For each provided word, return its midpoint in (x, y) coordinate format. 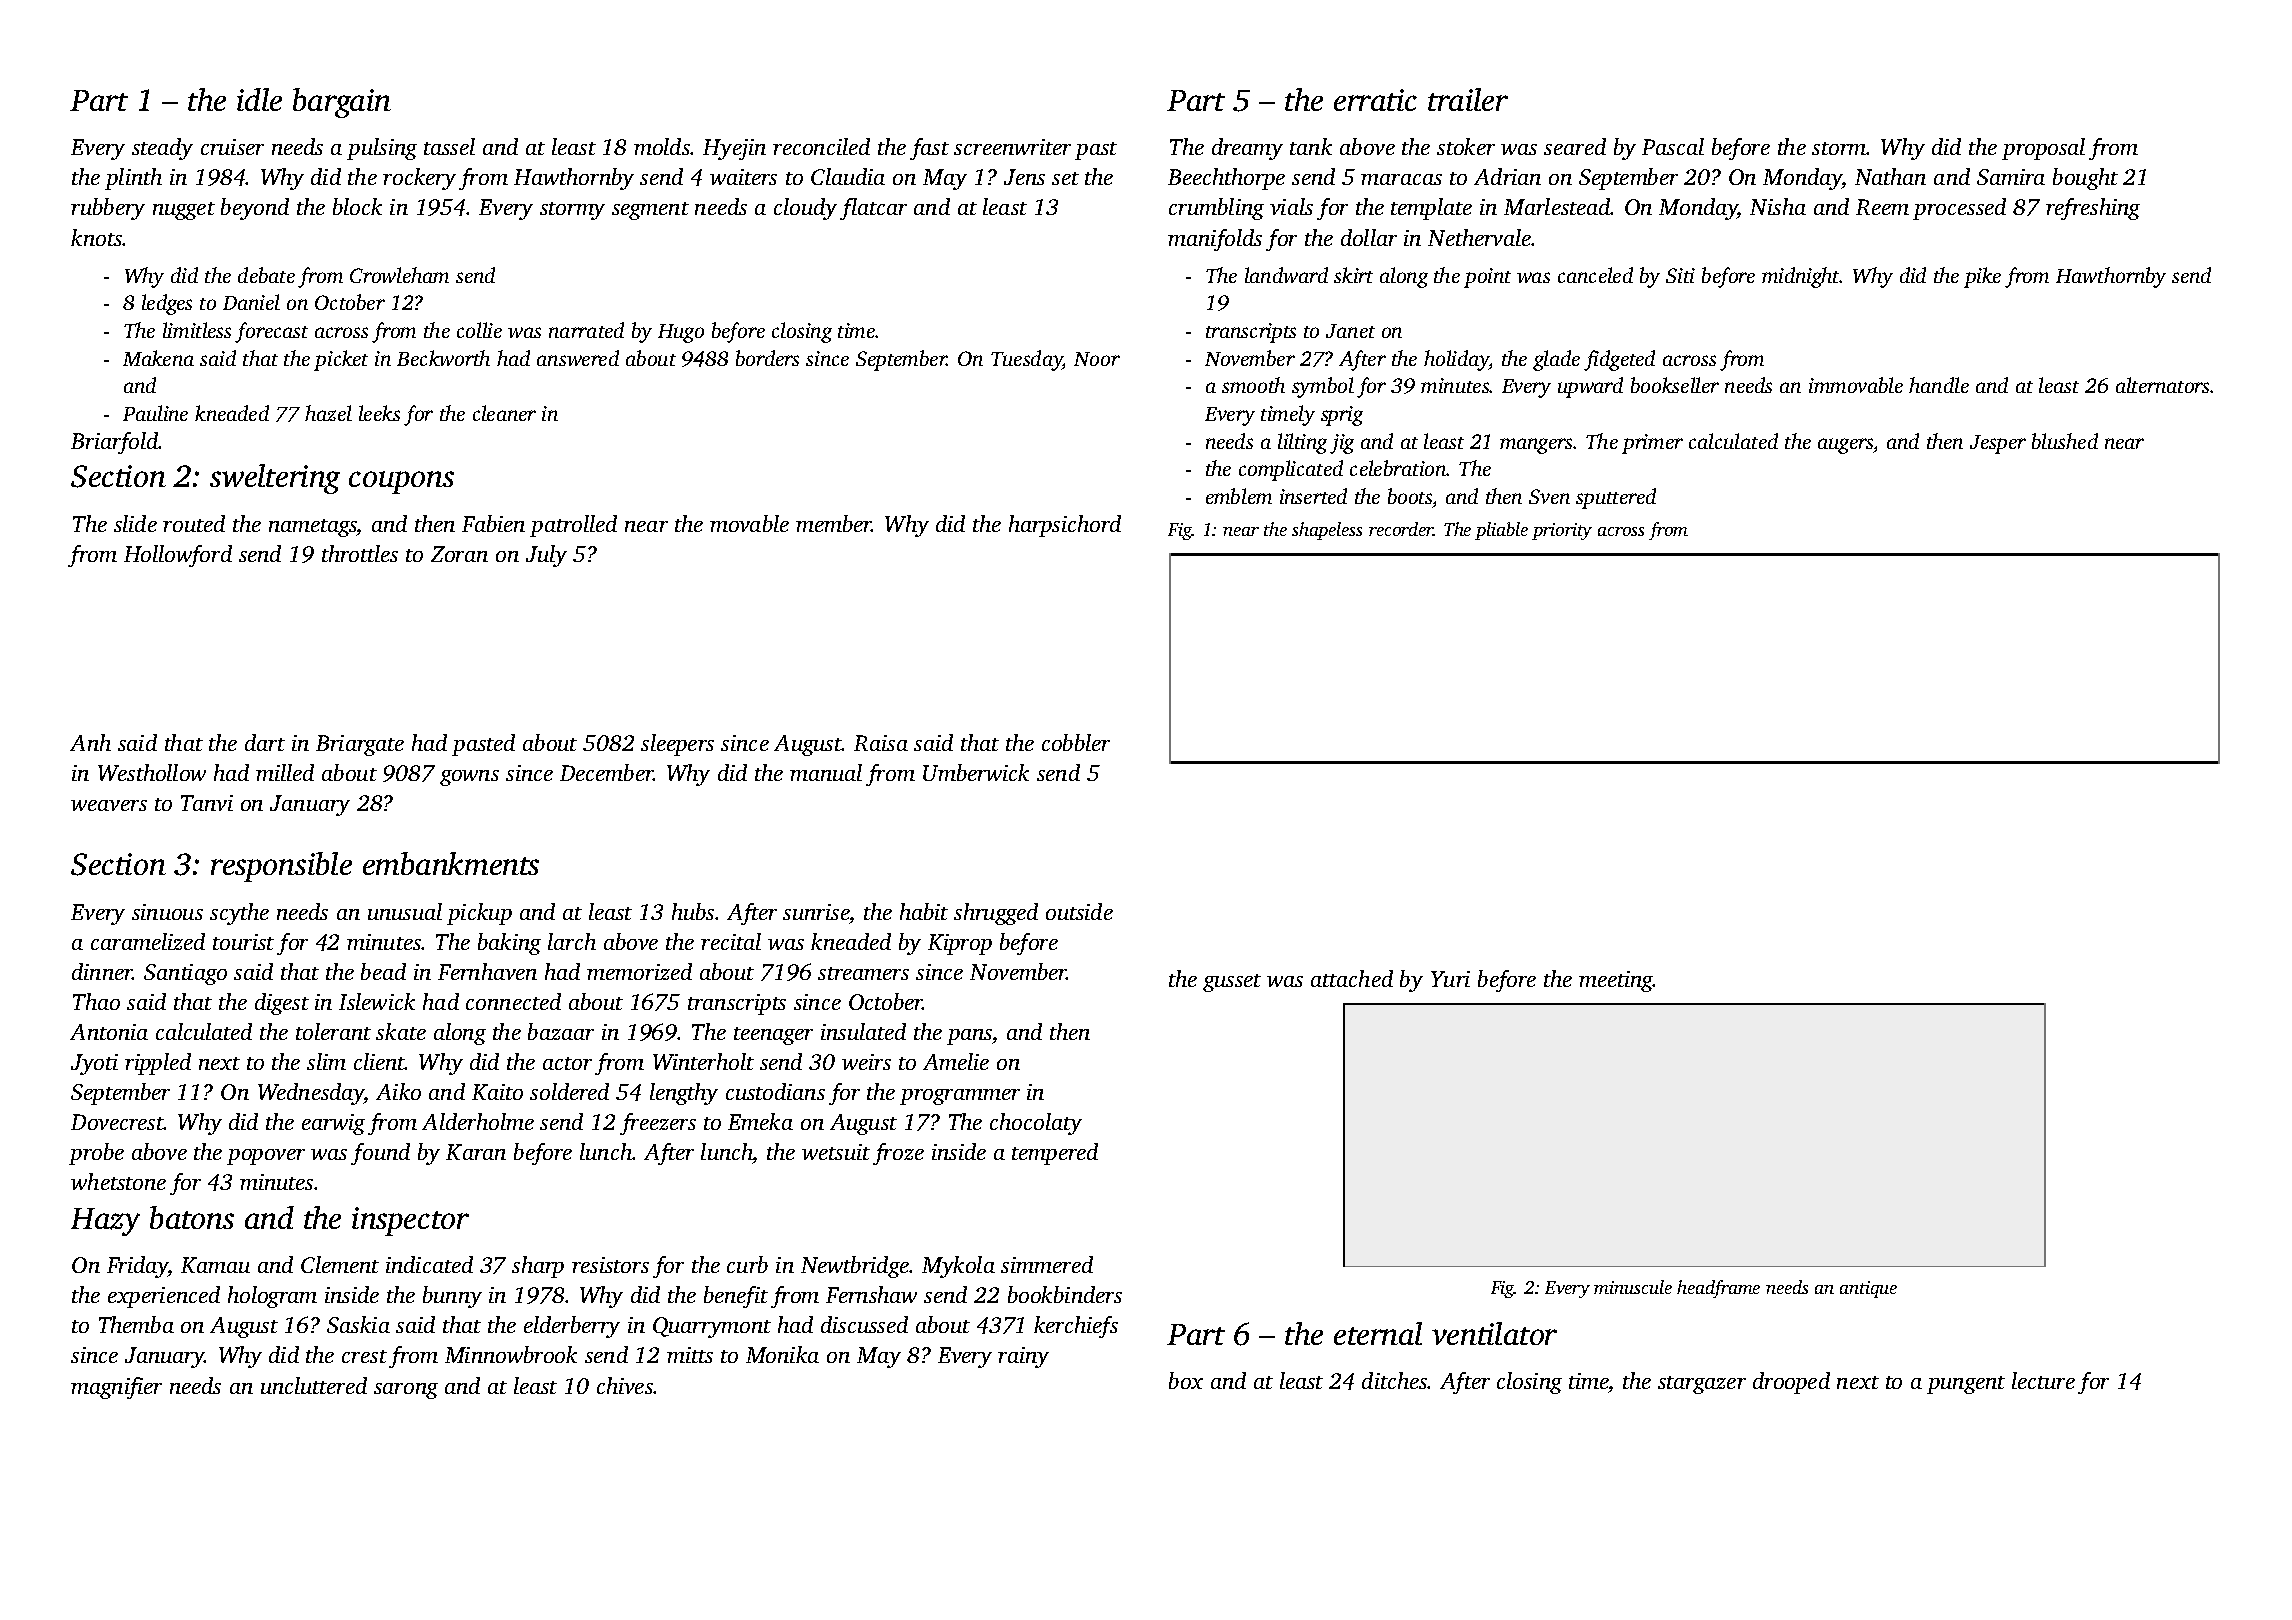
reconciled (821, 146)
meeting (1616, 981)
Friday (138, 1267)
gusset (1232, 983)
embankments (451, 863)
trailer (1468, 99)
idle (259, 99)
